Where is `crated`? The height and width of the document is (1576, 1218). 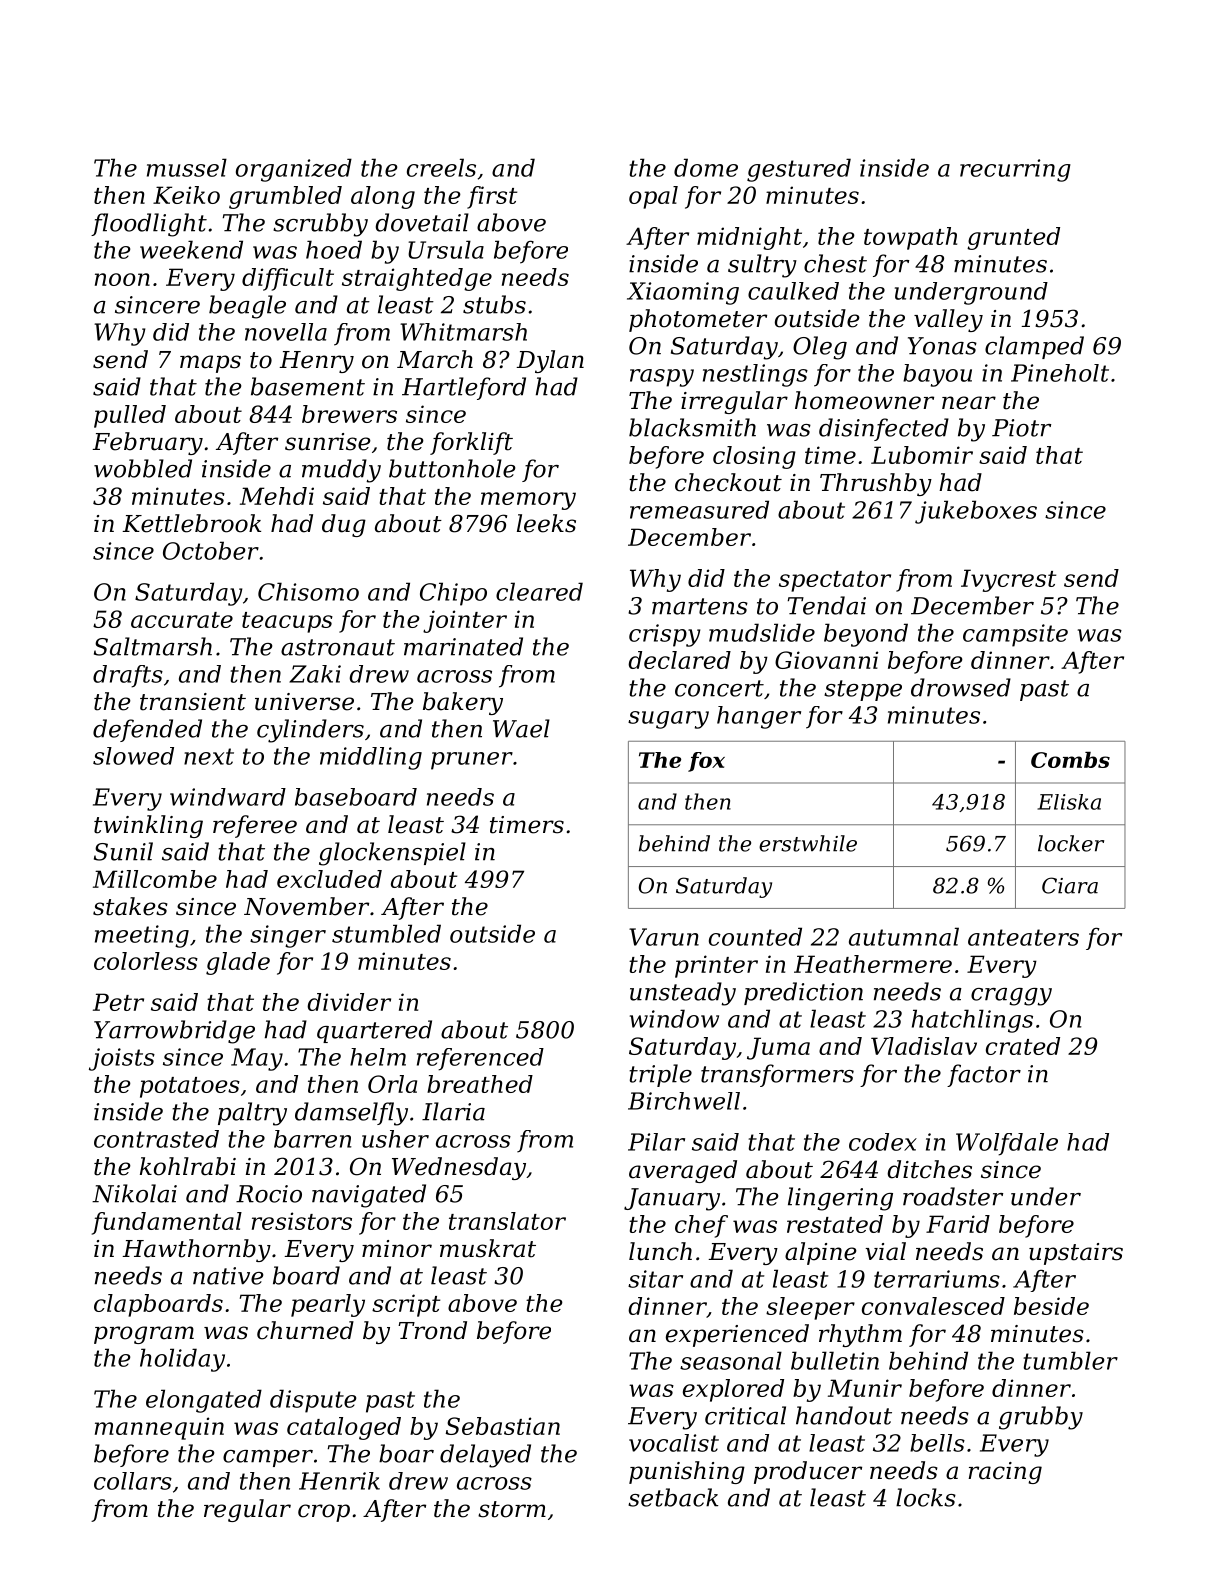
crated is located at coordinates (1023, 1046).
